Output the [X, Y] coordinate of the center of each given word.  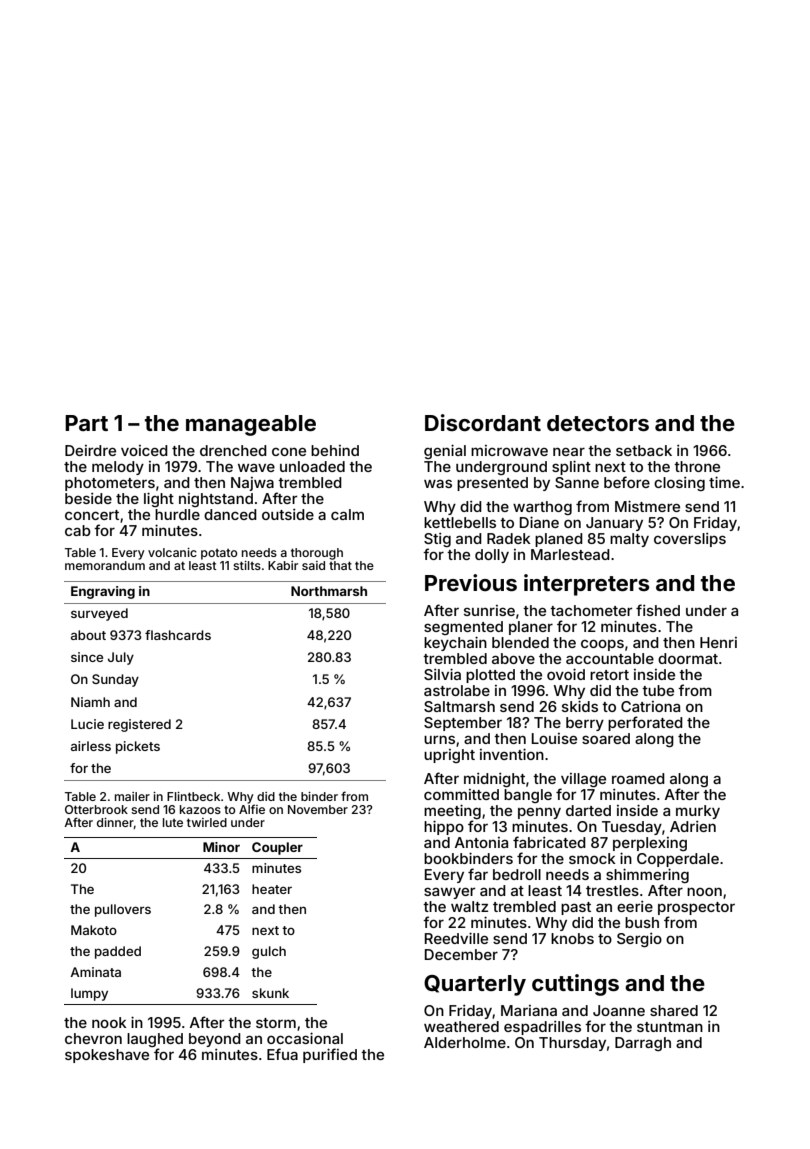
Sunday [115, 680]
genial [445, 451]
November [318, 809]
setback [644, 450]
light [159, 499]
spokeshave [107, 1056]
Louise [554, 738]
